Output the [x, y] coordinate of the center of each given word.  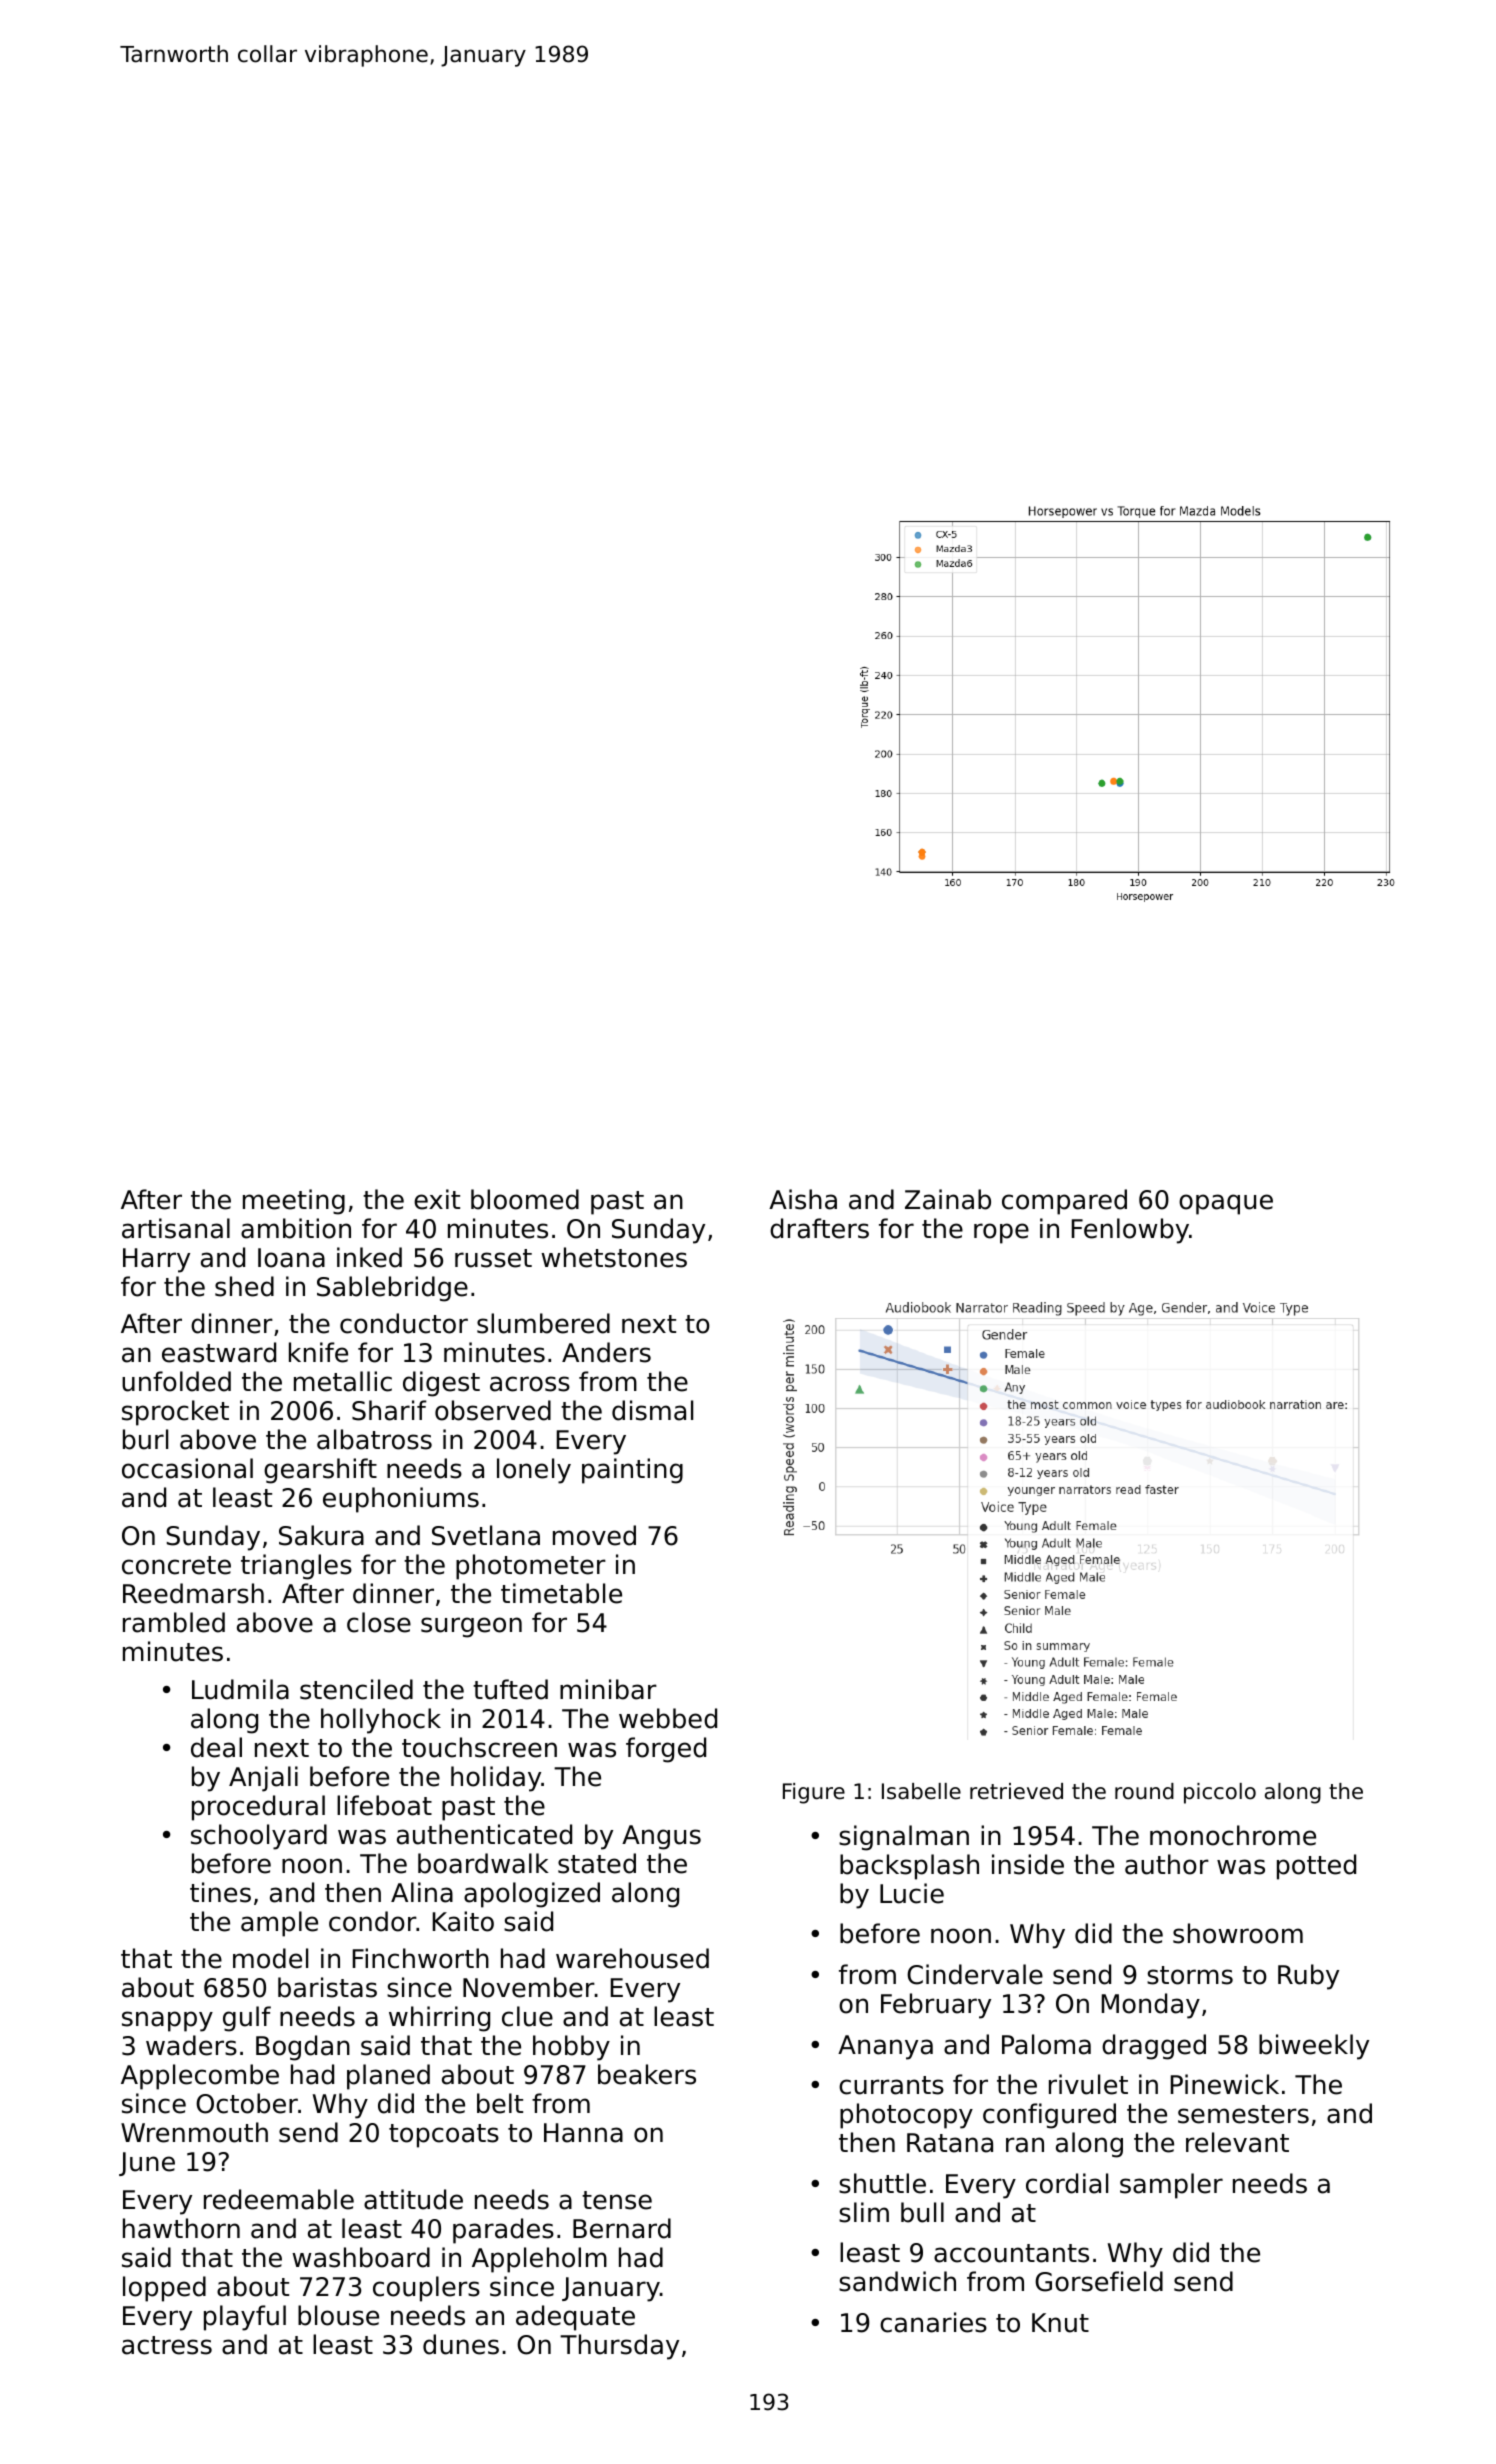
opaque [1226, 1204]
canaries [933, 2322]
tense [617, 2200]
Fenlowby [1130, 1231]
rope [1001, 1233]
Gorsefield [1099, 2281]
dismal [652, 1410]
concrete [176, 1565]
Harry [156, 1260]
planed [388, 2077]
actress [167, 2345]
